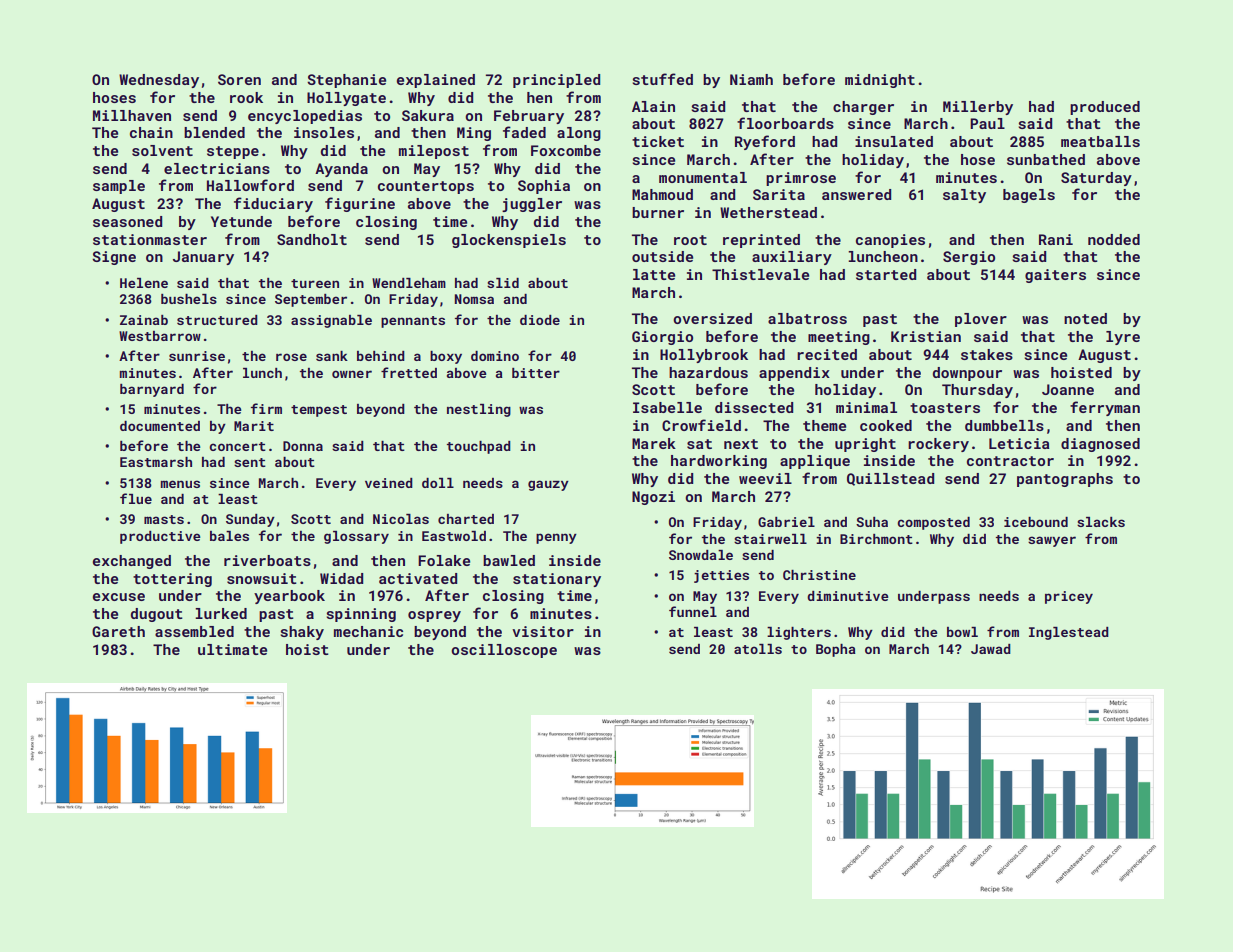 The height and width of the screenshot is (952, 1233). Describe the element at coordinates (807, 318) in the screenshot. I see `albatross` at that location.
